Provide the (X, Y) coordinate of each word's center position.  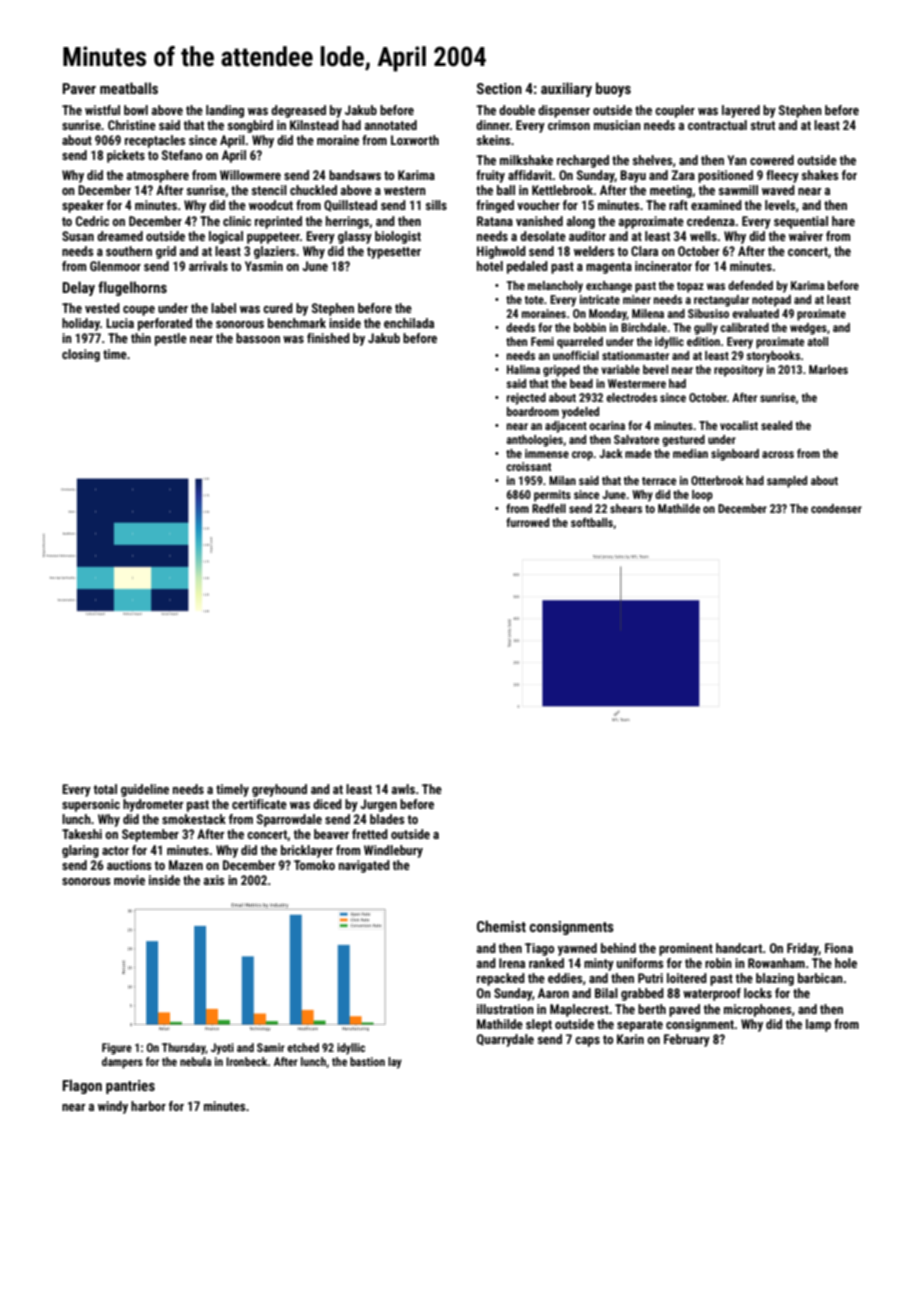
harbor (148, 1106)
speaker (83, 206)
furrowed (527, 522)
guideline (145, 790)
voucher (538, 205)
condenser (836, 508)
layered (741, 111)
